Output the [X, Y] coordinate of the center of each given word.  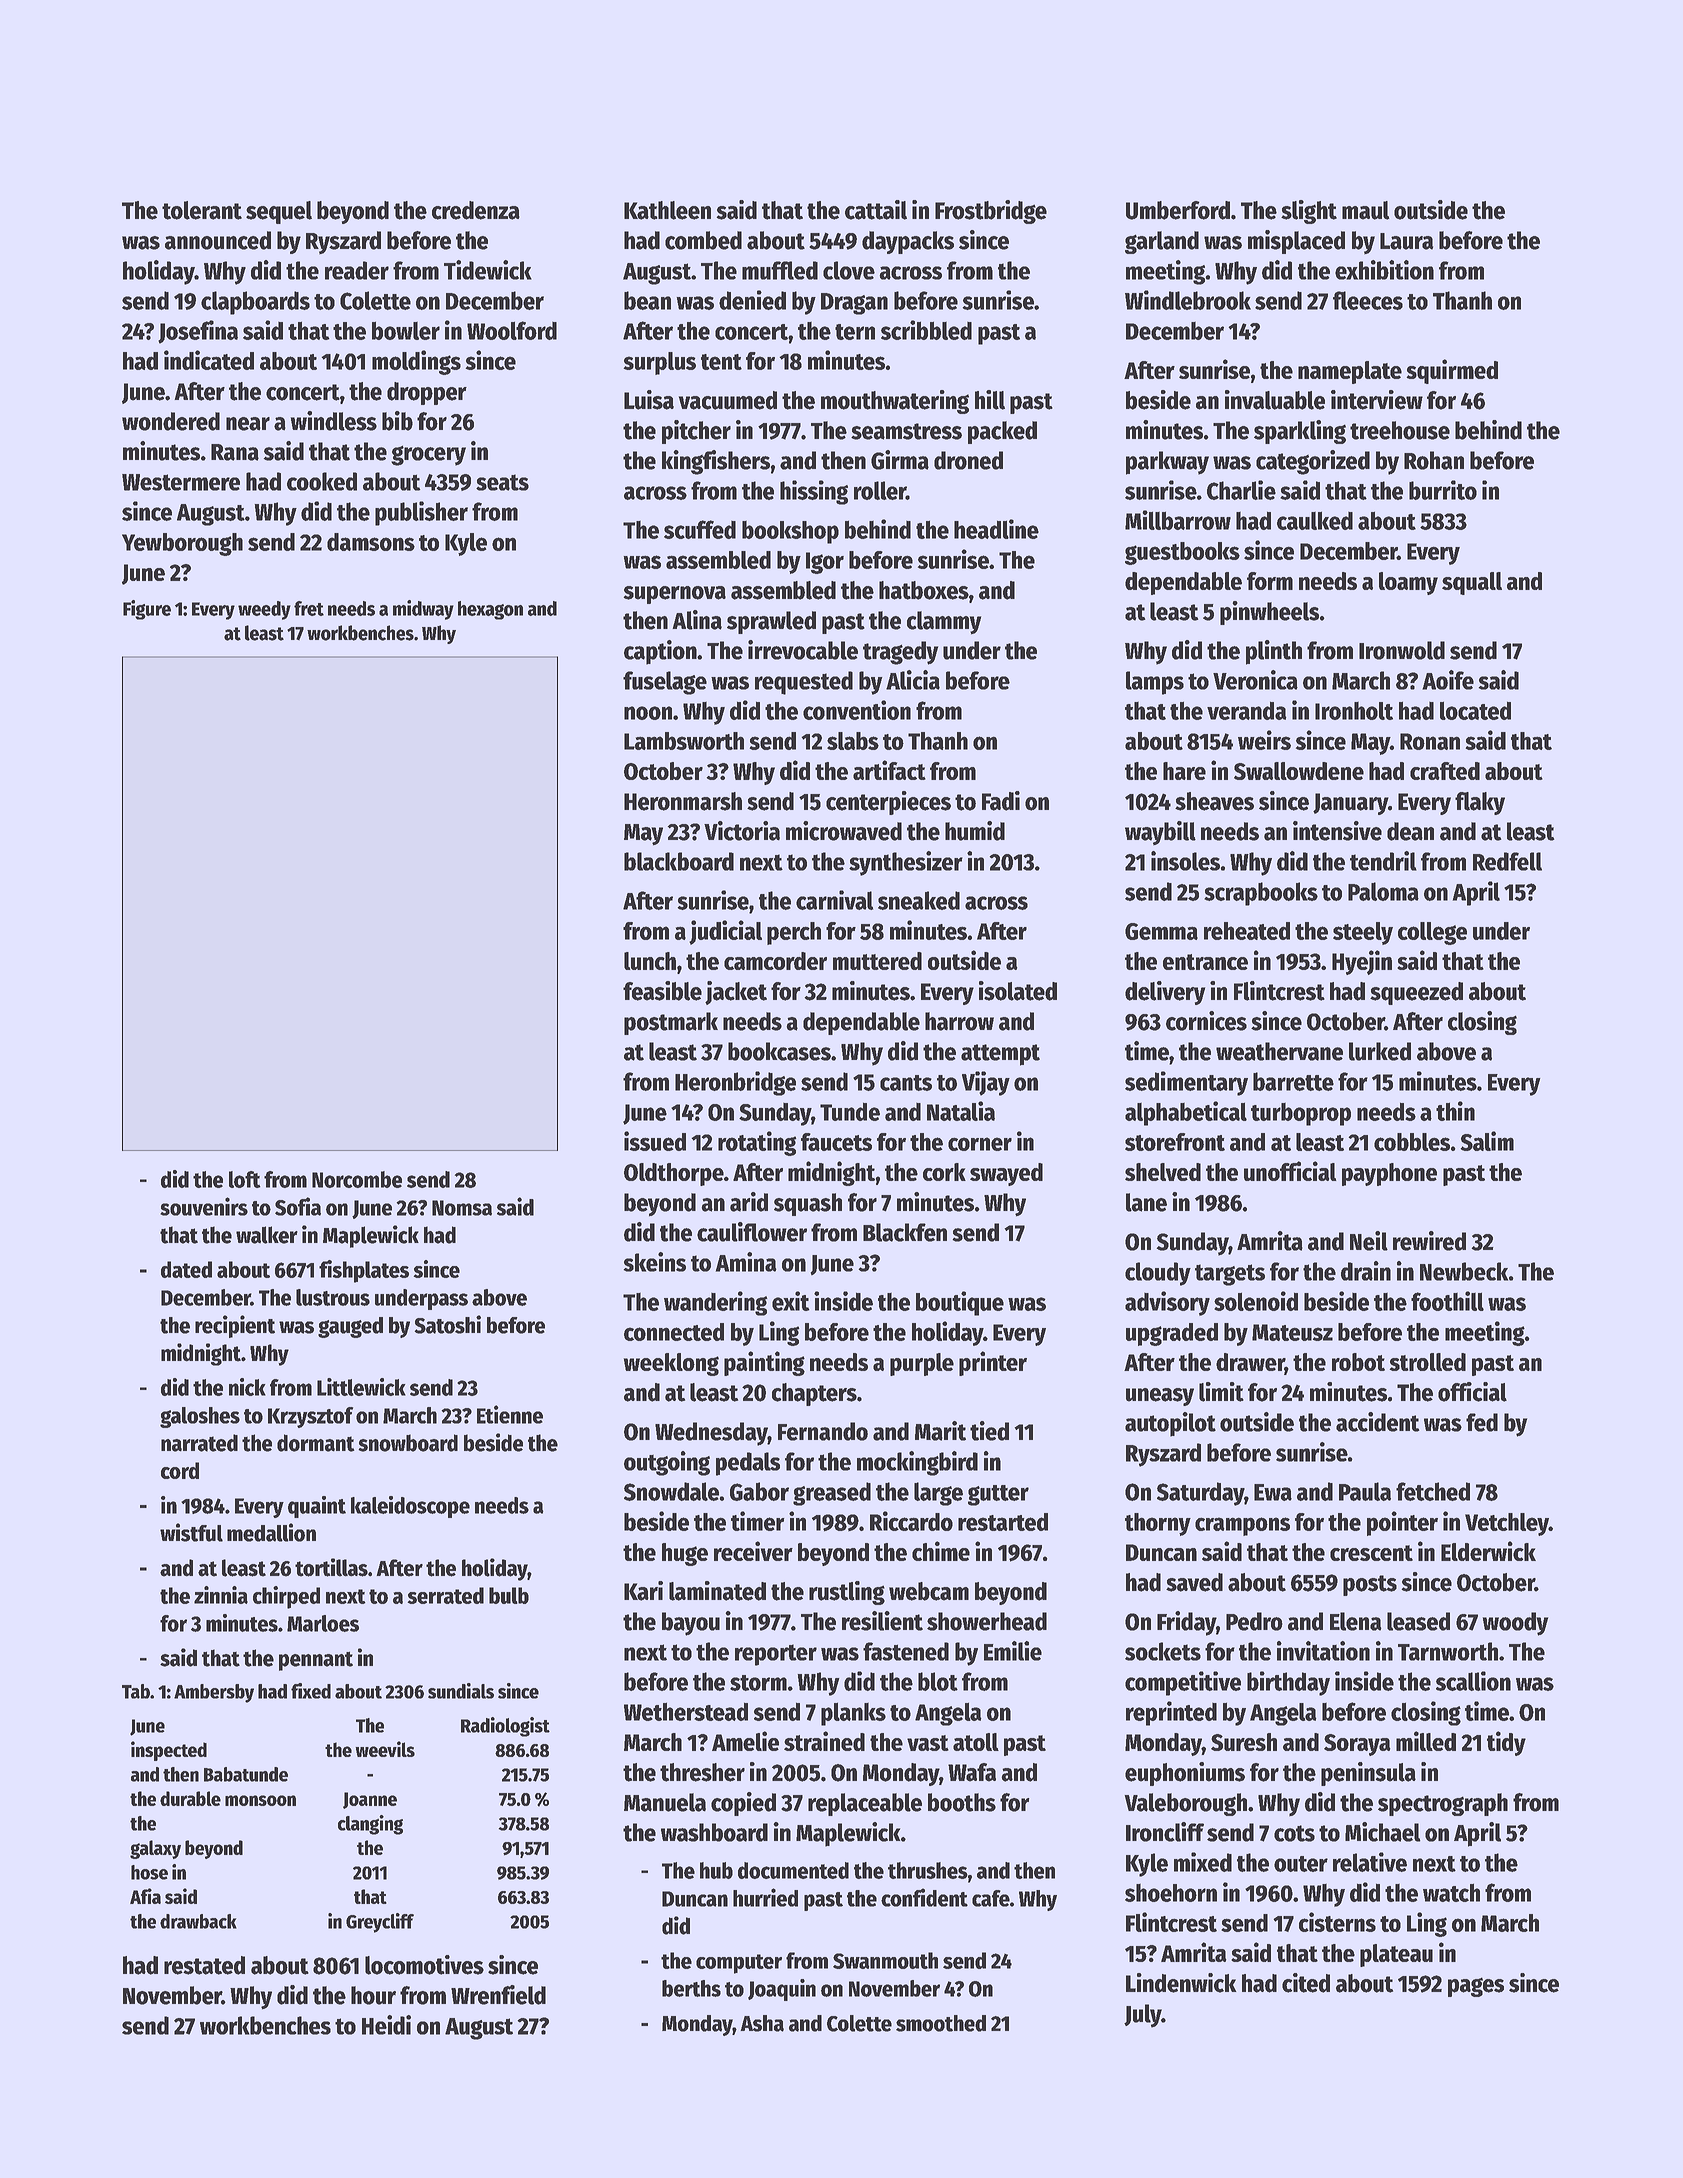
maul [1365, 210]
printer [993, 1363]
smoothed [941, 2023]
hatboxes [924, 590]
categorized [1313, 462]
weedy [264, 610]
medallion [271, 1532]
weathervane [1279, 1051]
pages [1476, 1987]
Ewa [1273, 1492]
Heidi [386, 2025]
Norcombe [357, 1179]
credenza [476, 210]
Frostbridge [991, 212]
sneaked [919, 900]
